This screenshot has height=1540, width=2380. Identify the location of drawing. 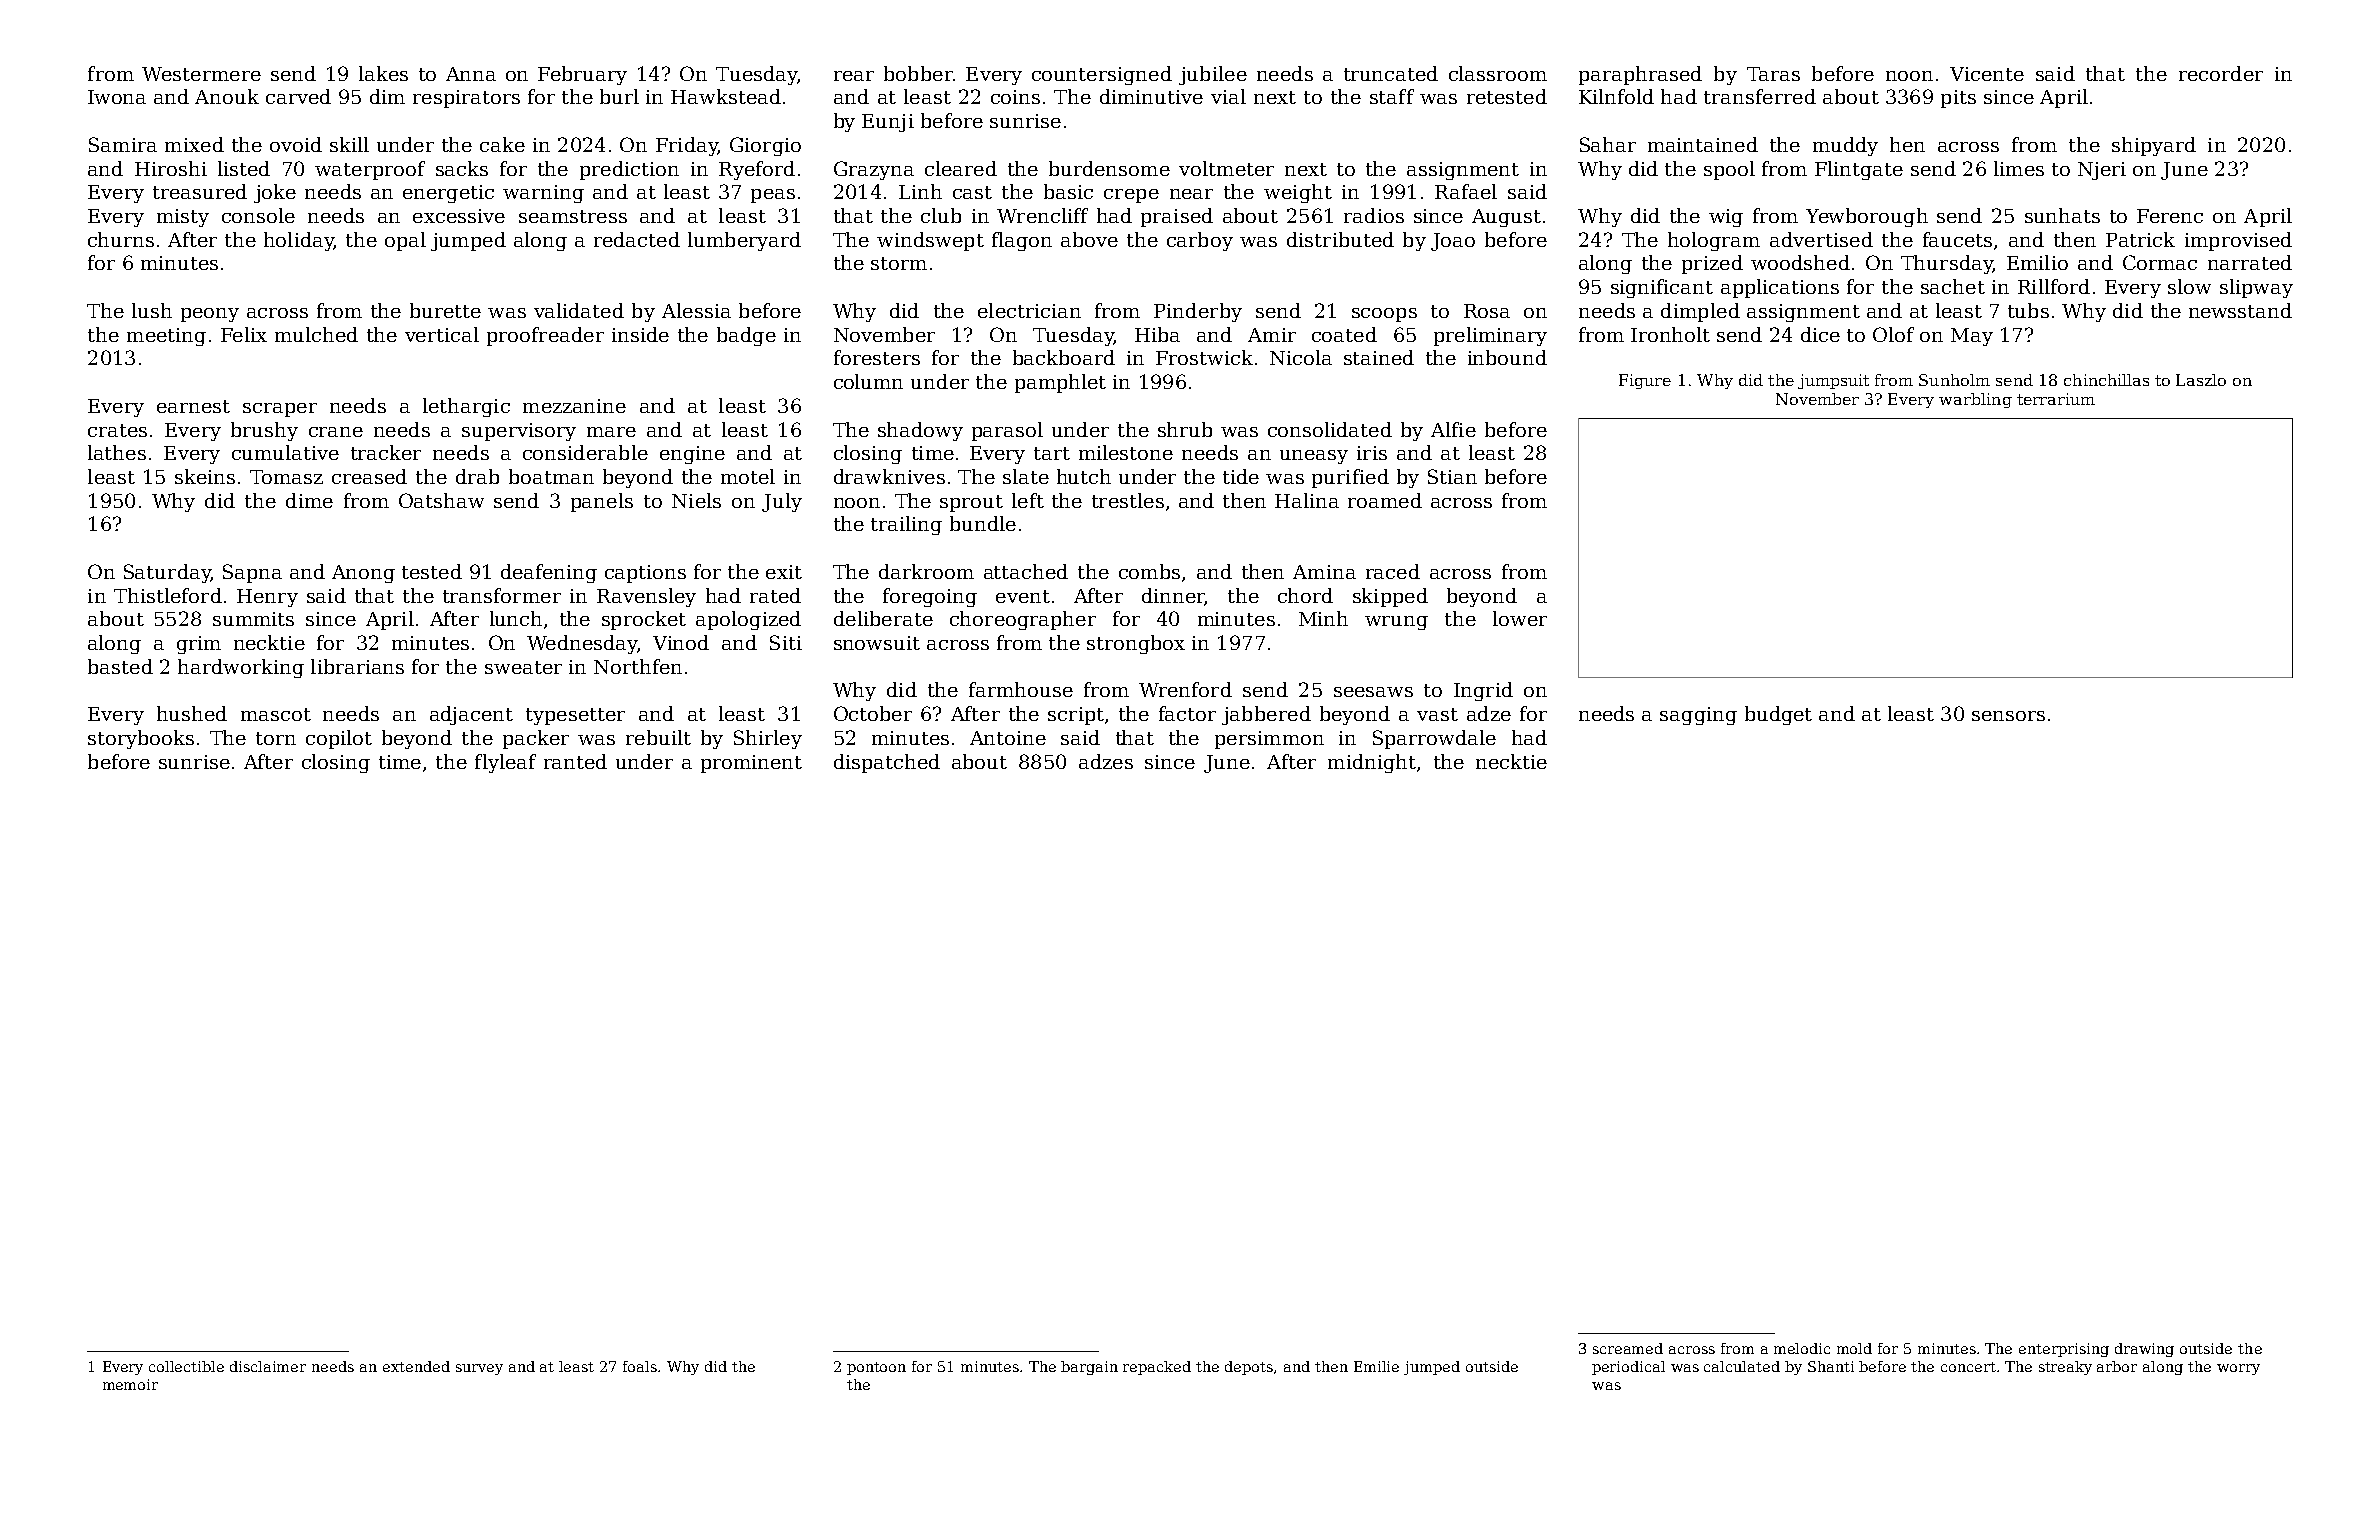
(2144, 1350).
